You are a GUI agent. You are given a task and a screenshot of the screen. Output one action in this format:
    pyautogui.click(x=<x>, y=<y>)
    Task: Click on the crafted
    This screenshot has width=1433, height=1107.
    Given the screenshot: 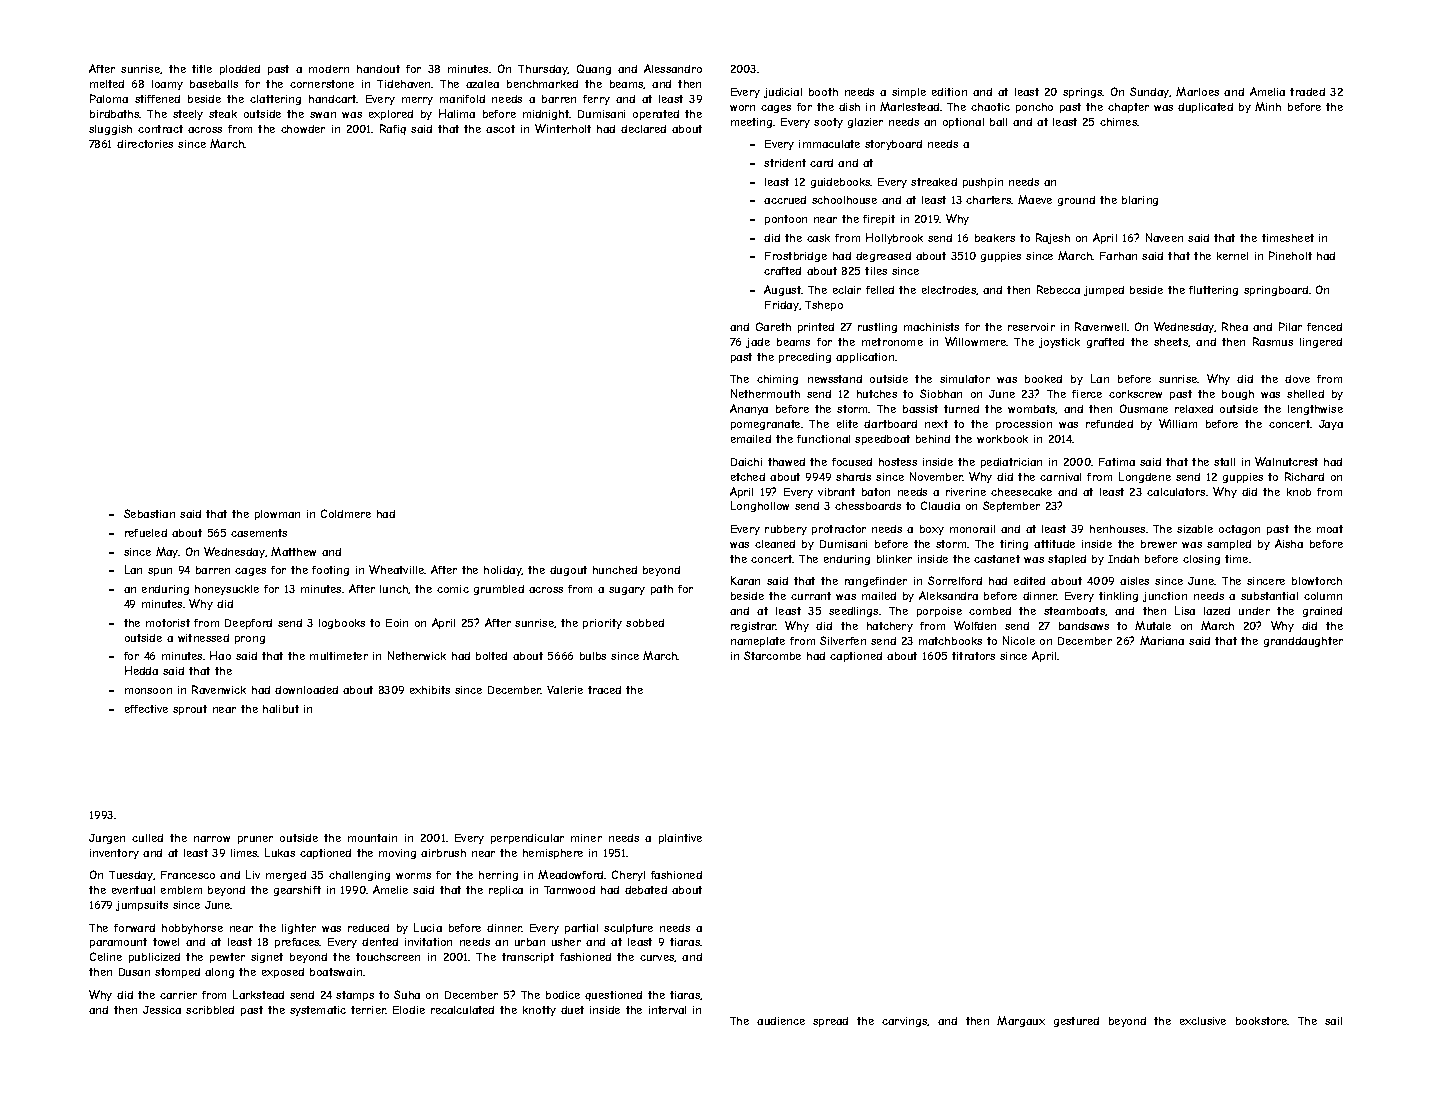 What is the action you would take?
    pyautogui.click(x=782, y=271)
